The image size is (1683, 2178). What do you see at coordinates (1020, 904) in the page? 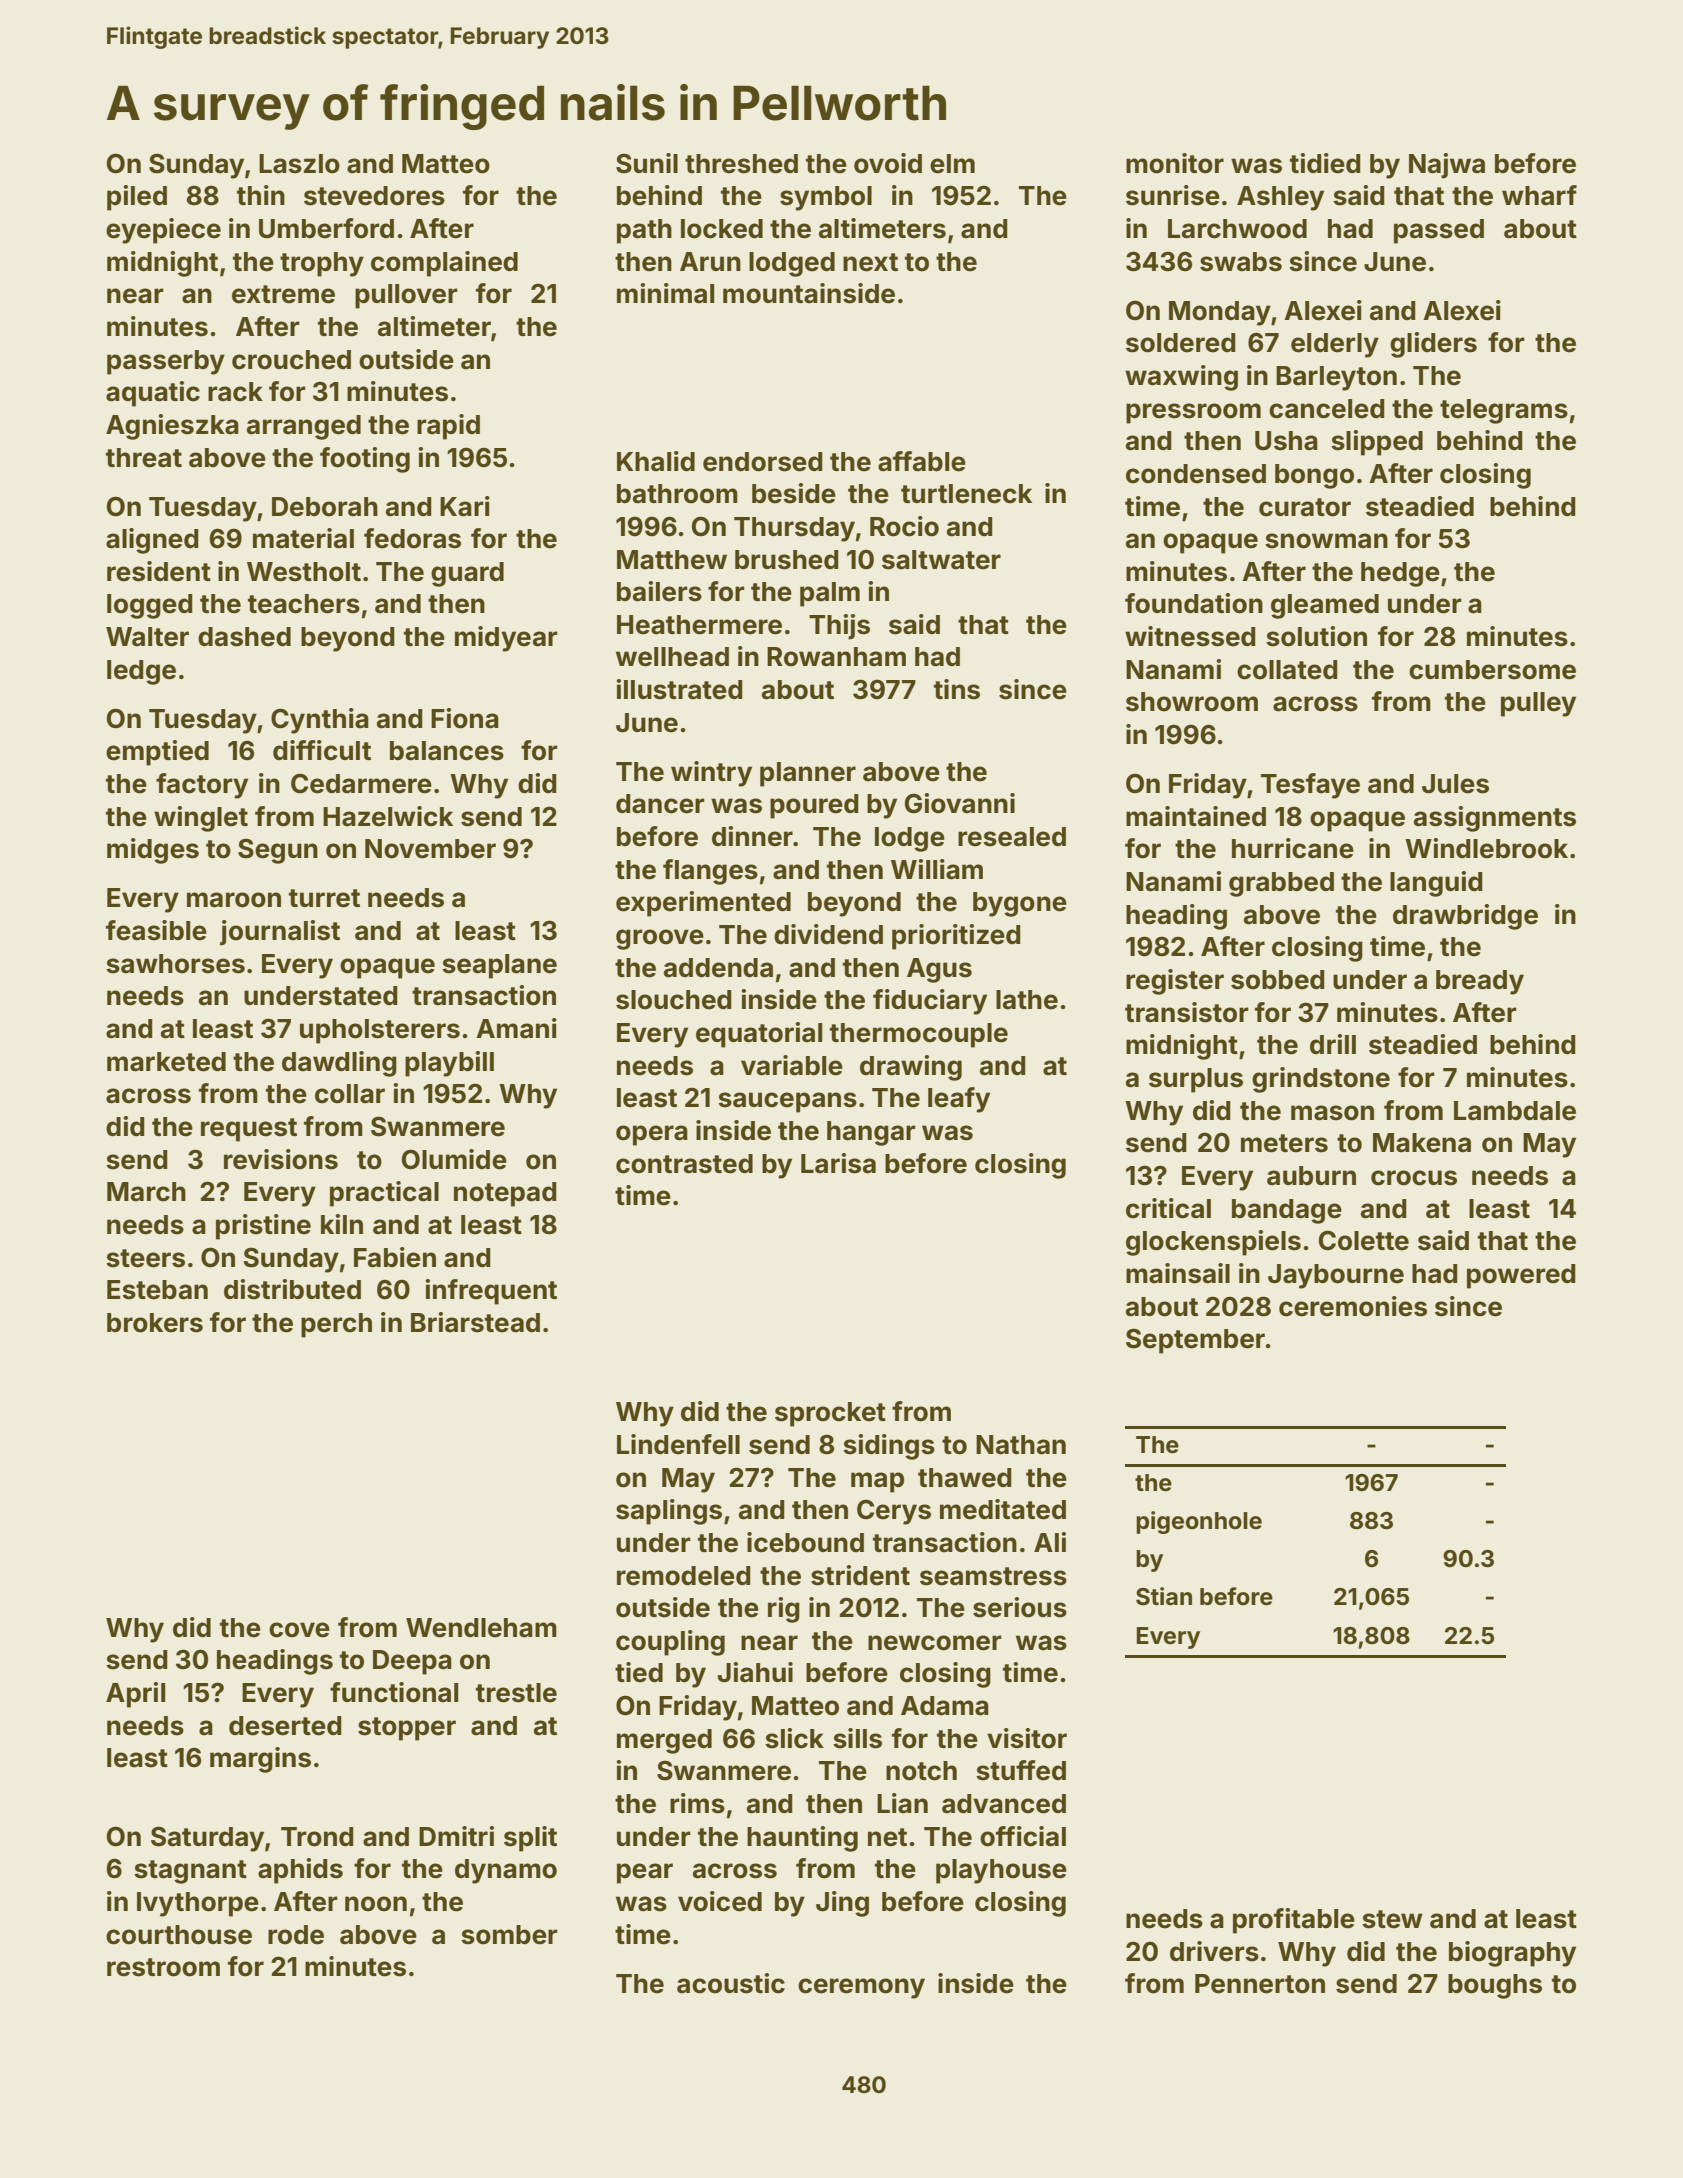
I see `bygone` at bounding box center [1020, 904].
